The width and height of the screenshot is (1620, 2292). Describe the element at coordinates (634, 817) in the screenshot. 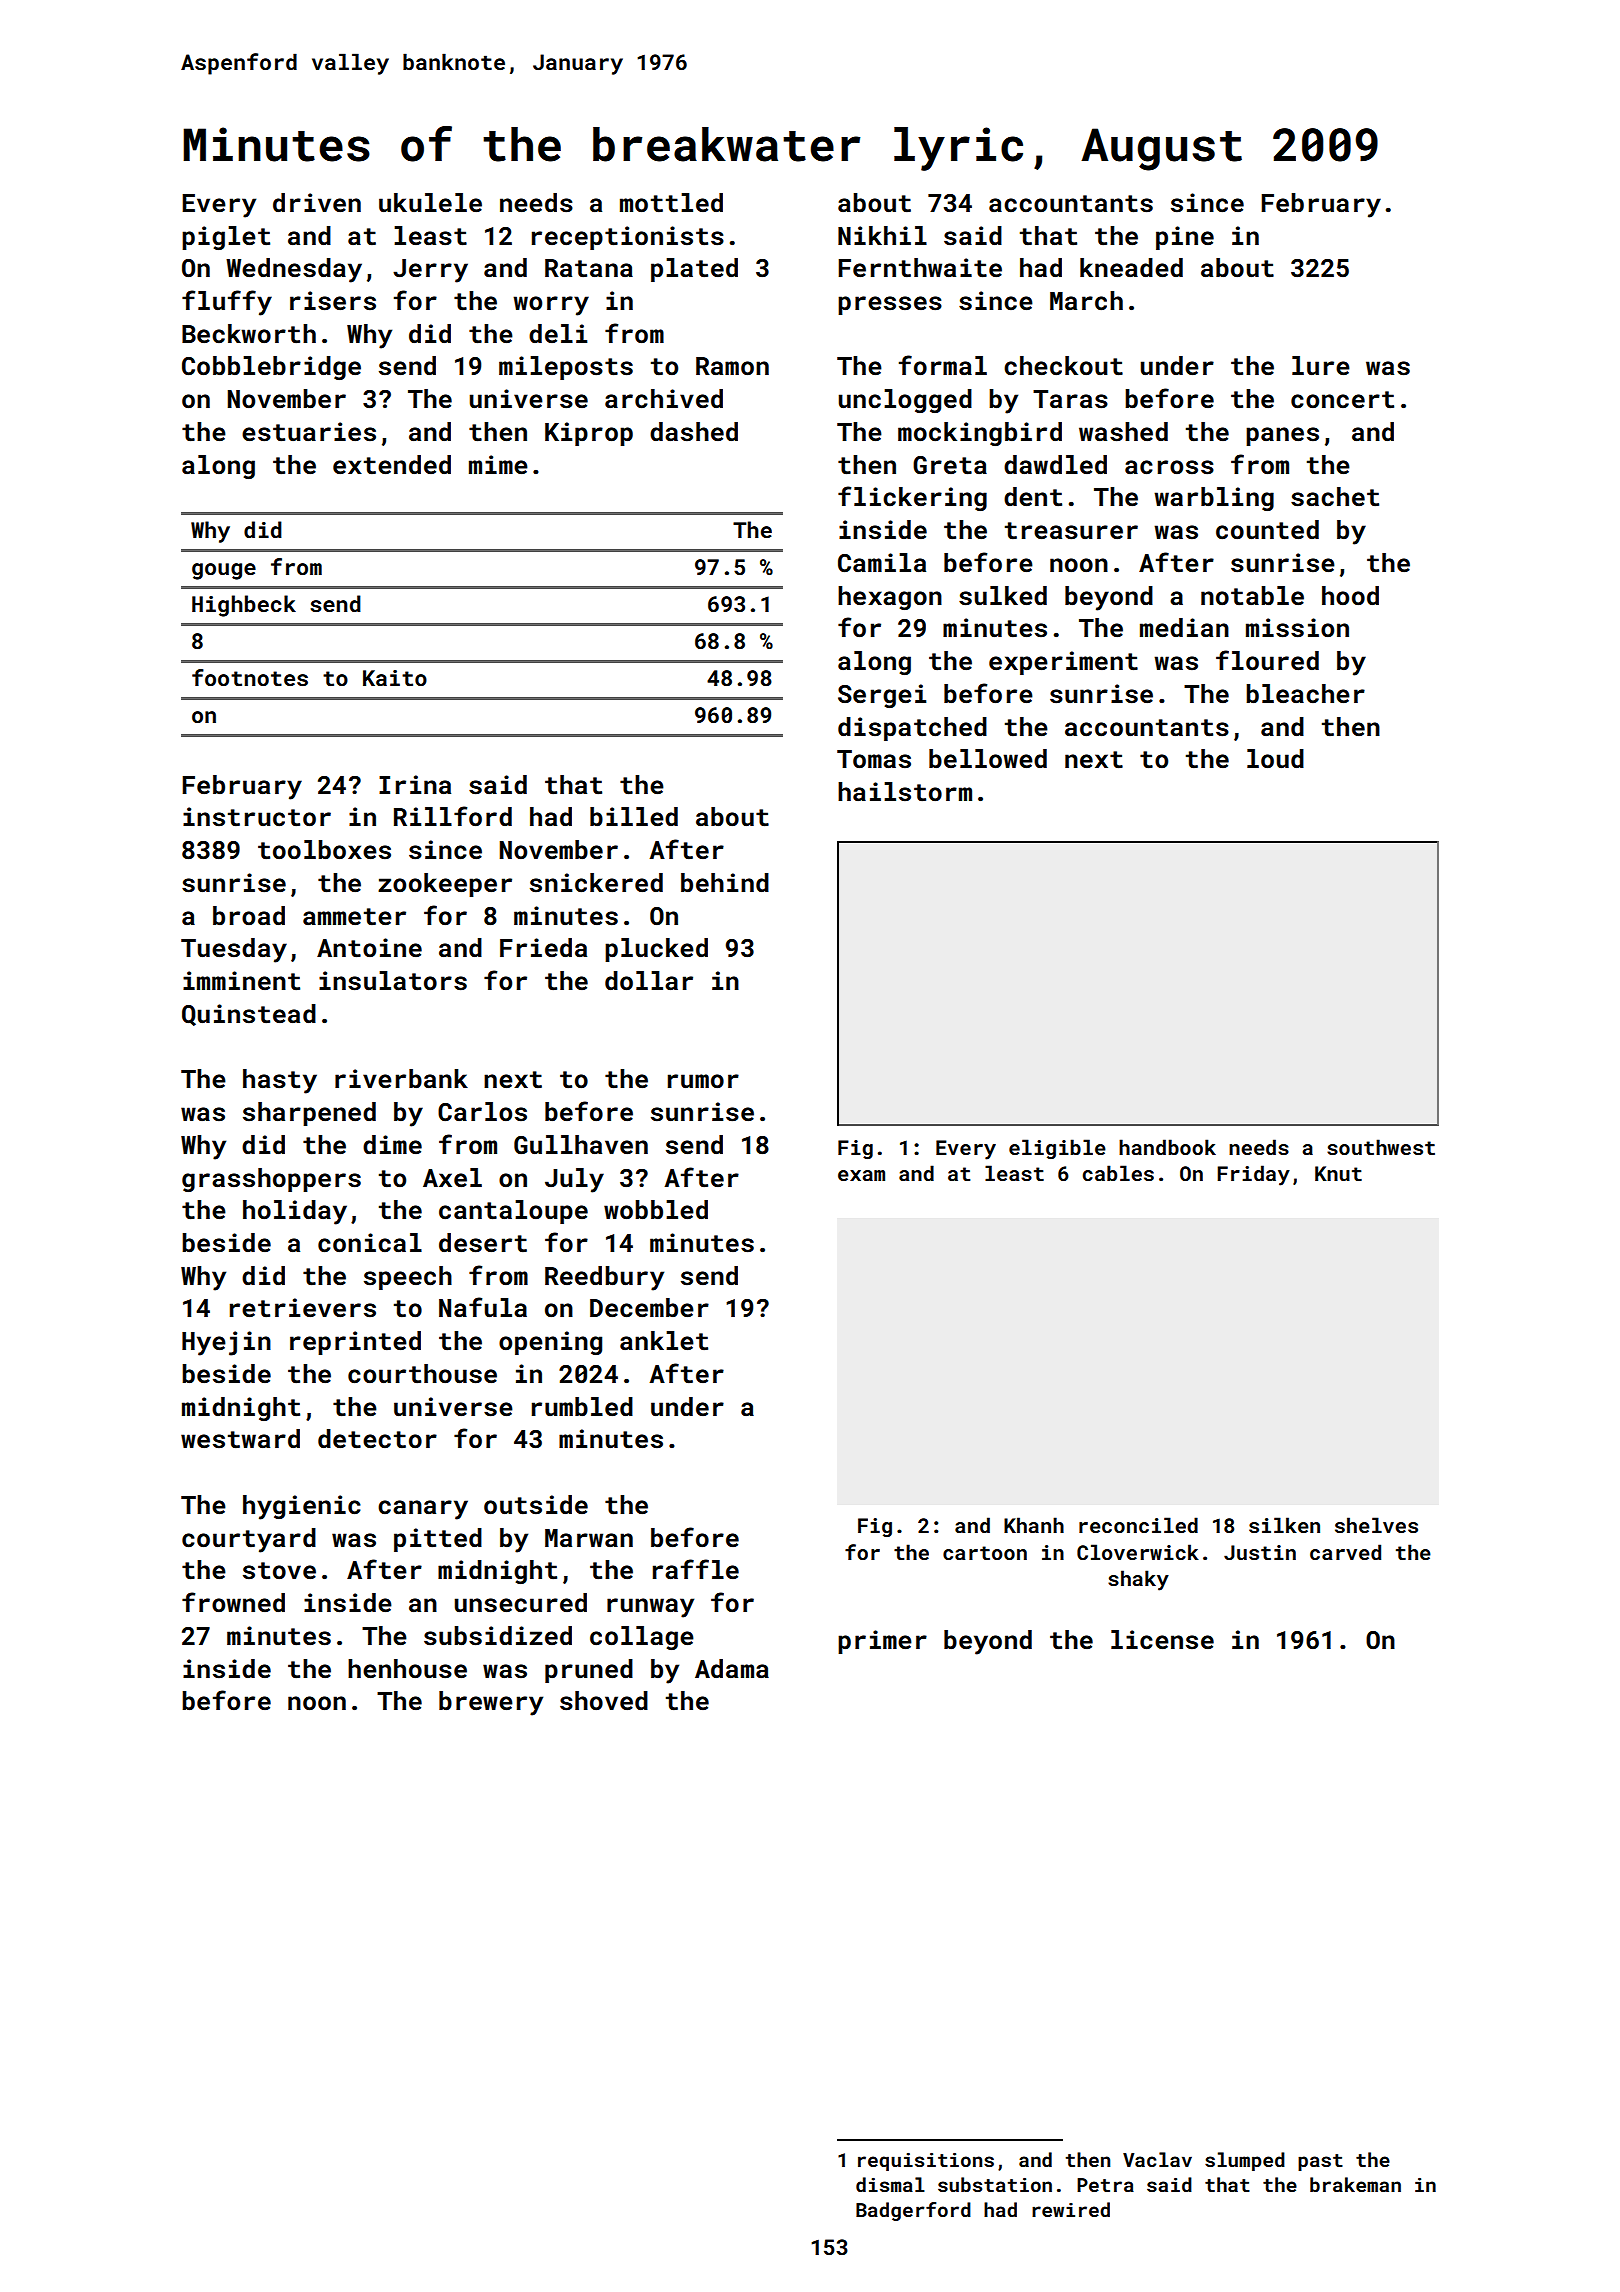

I see `billed` at that location.
